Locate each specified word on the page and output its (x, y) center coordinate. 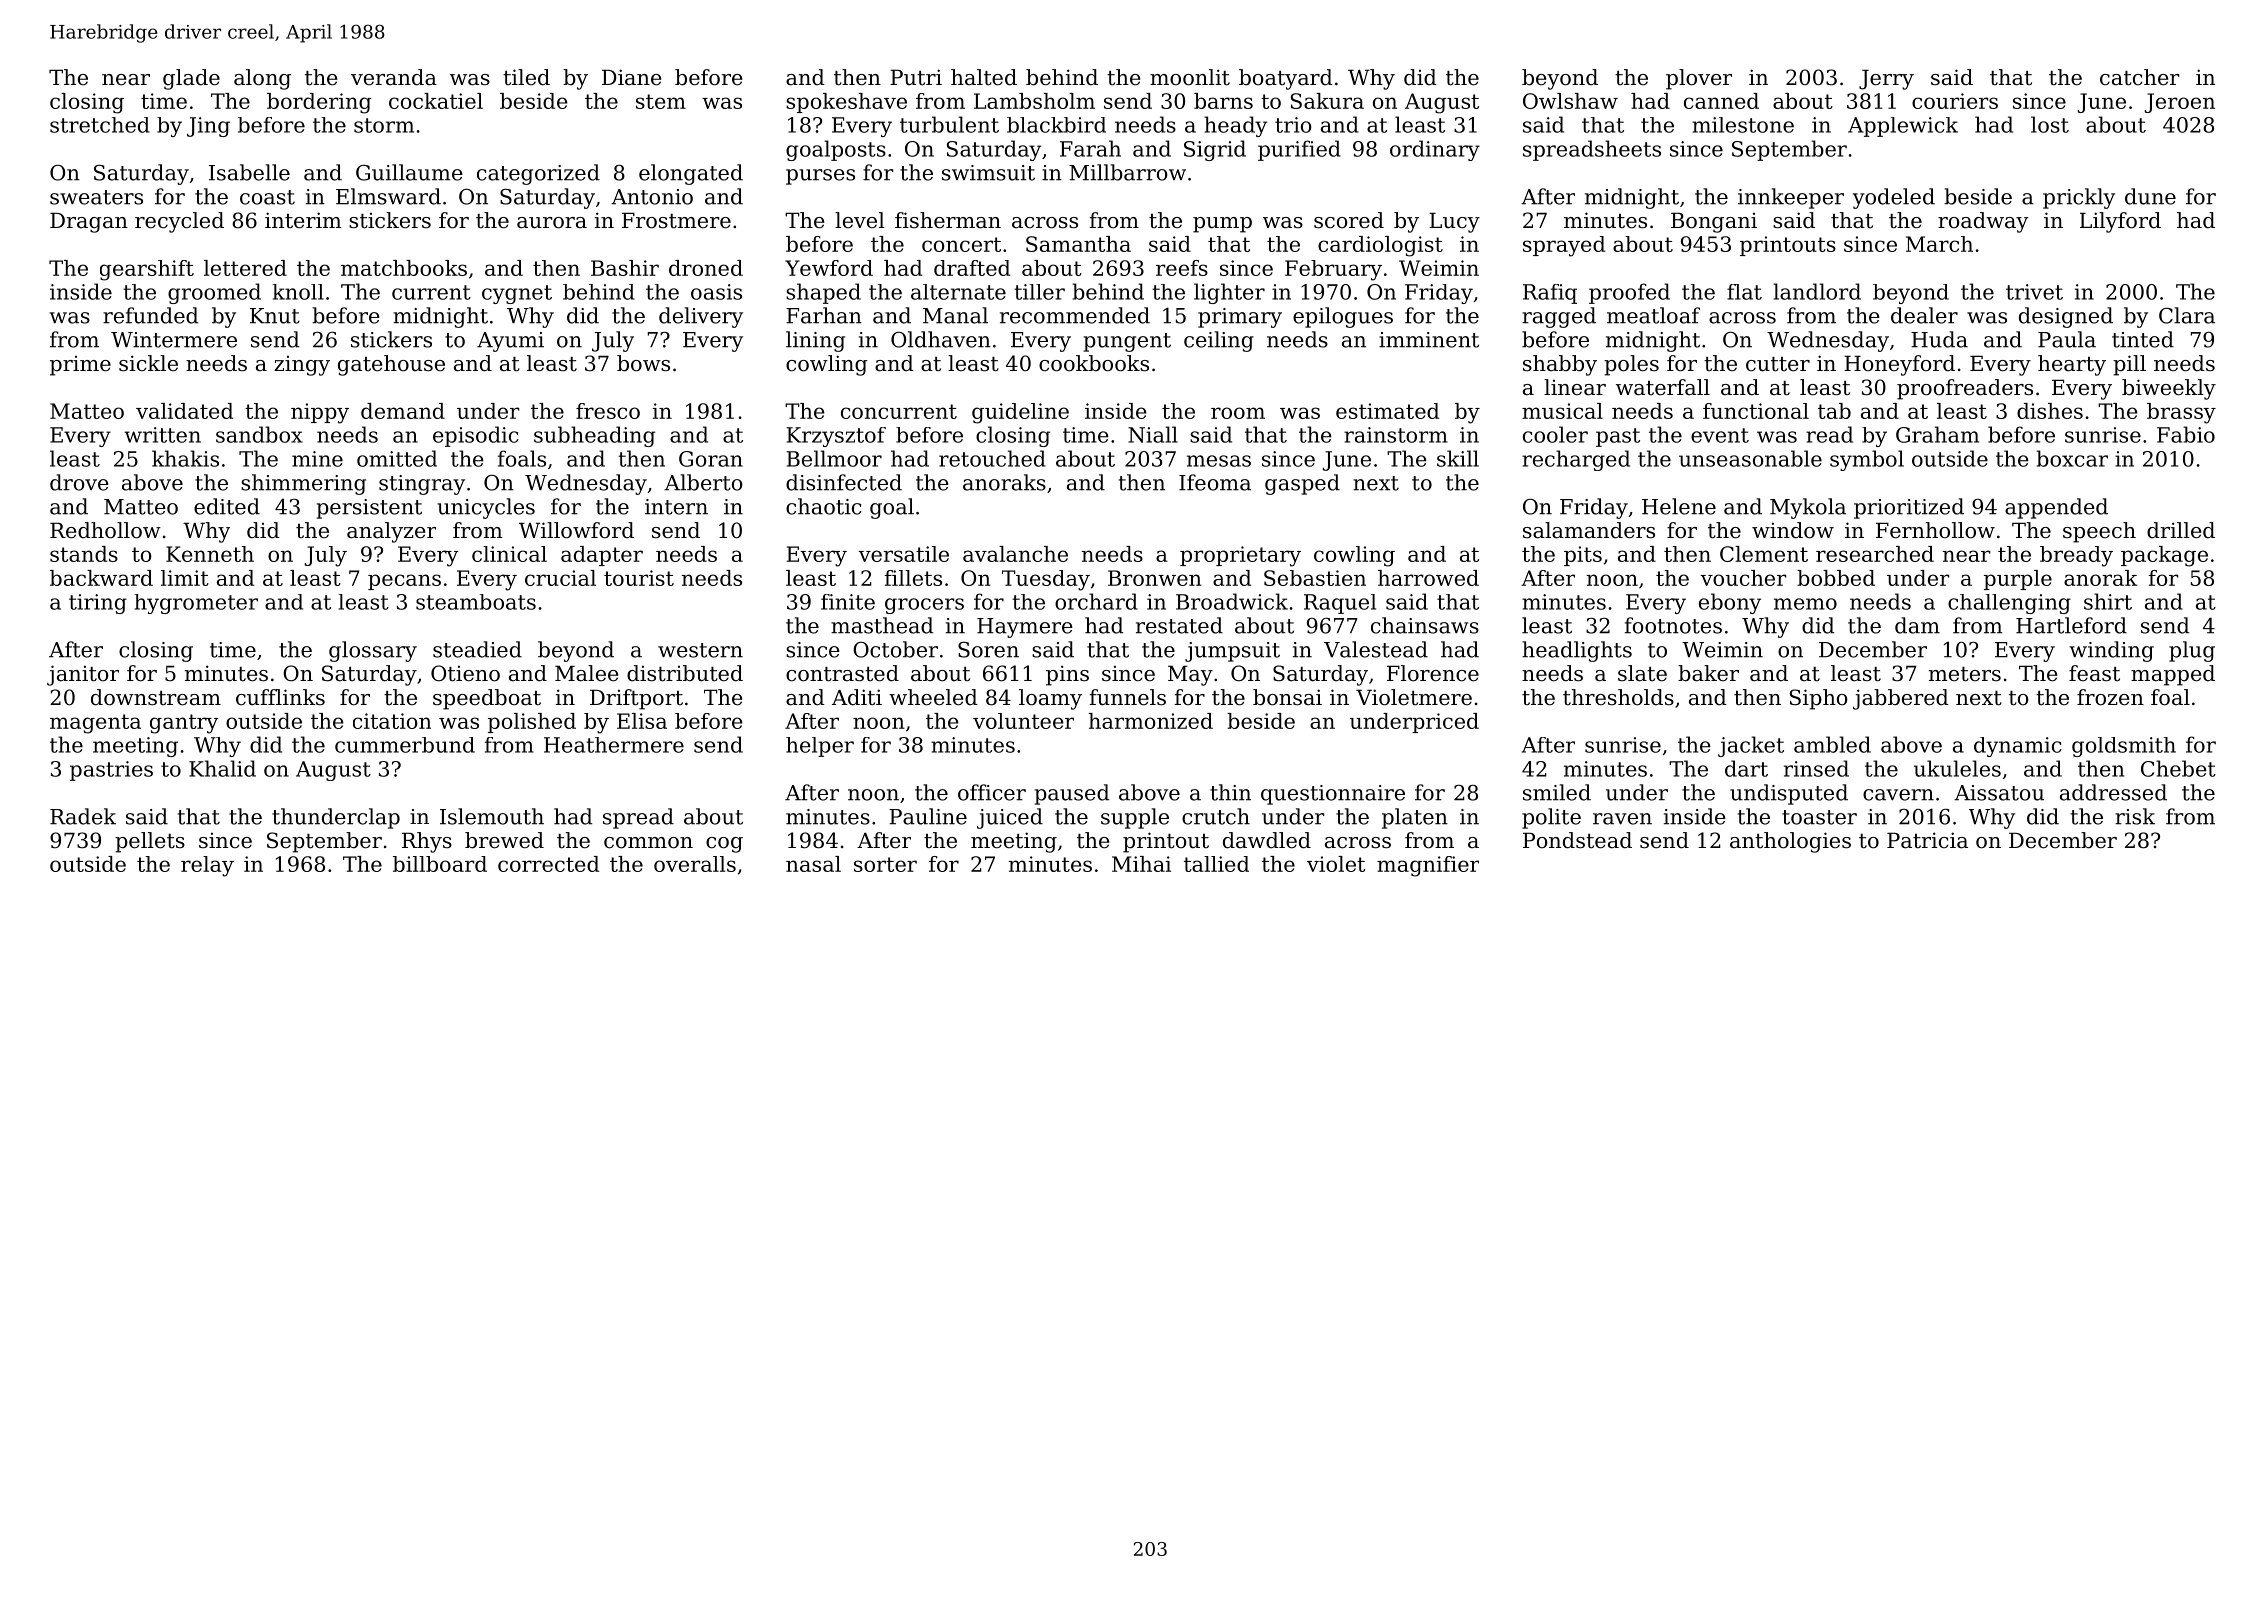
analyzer (391, 532)
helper (820, 747)
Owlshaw (1570, 101)
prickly (2079, 198)
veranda (394, 77)
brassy (2181, 413)
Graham (1937, 434)
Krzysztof (836, 437)
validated (184, 411)
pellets (150, 842)
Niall (1153, 434)
